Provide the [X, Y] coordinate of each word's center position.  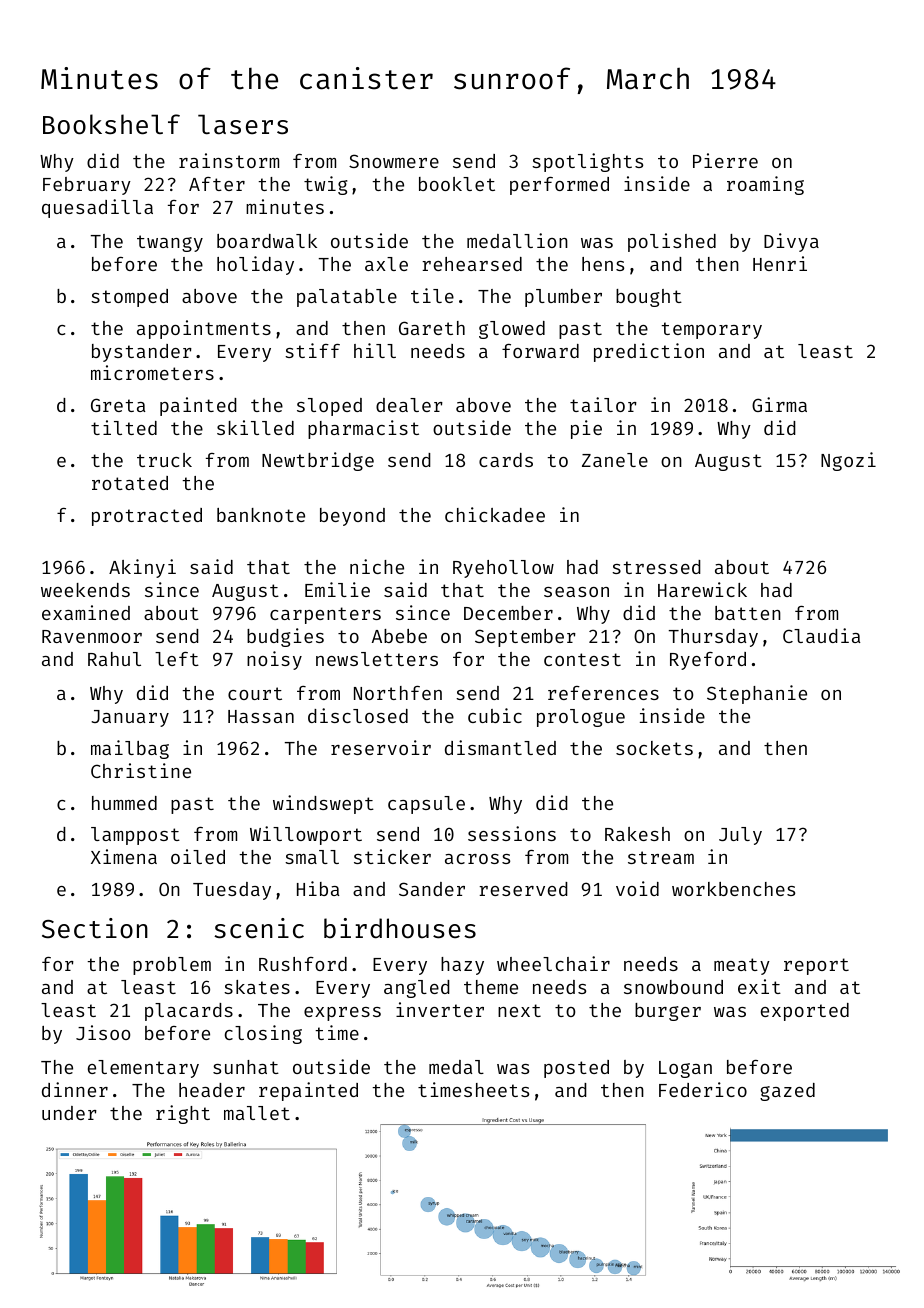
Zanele [615, 460]
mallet [257, 1113]
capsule [426, 805]
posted [576, 1069]
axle [386, 264]
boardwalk [267, 241]
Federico [703, 1089]
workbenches [733, 889]
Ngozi [848, 461]
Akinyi [142, 568]
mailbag [130, 749]
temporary [711, 330]
